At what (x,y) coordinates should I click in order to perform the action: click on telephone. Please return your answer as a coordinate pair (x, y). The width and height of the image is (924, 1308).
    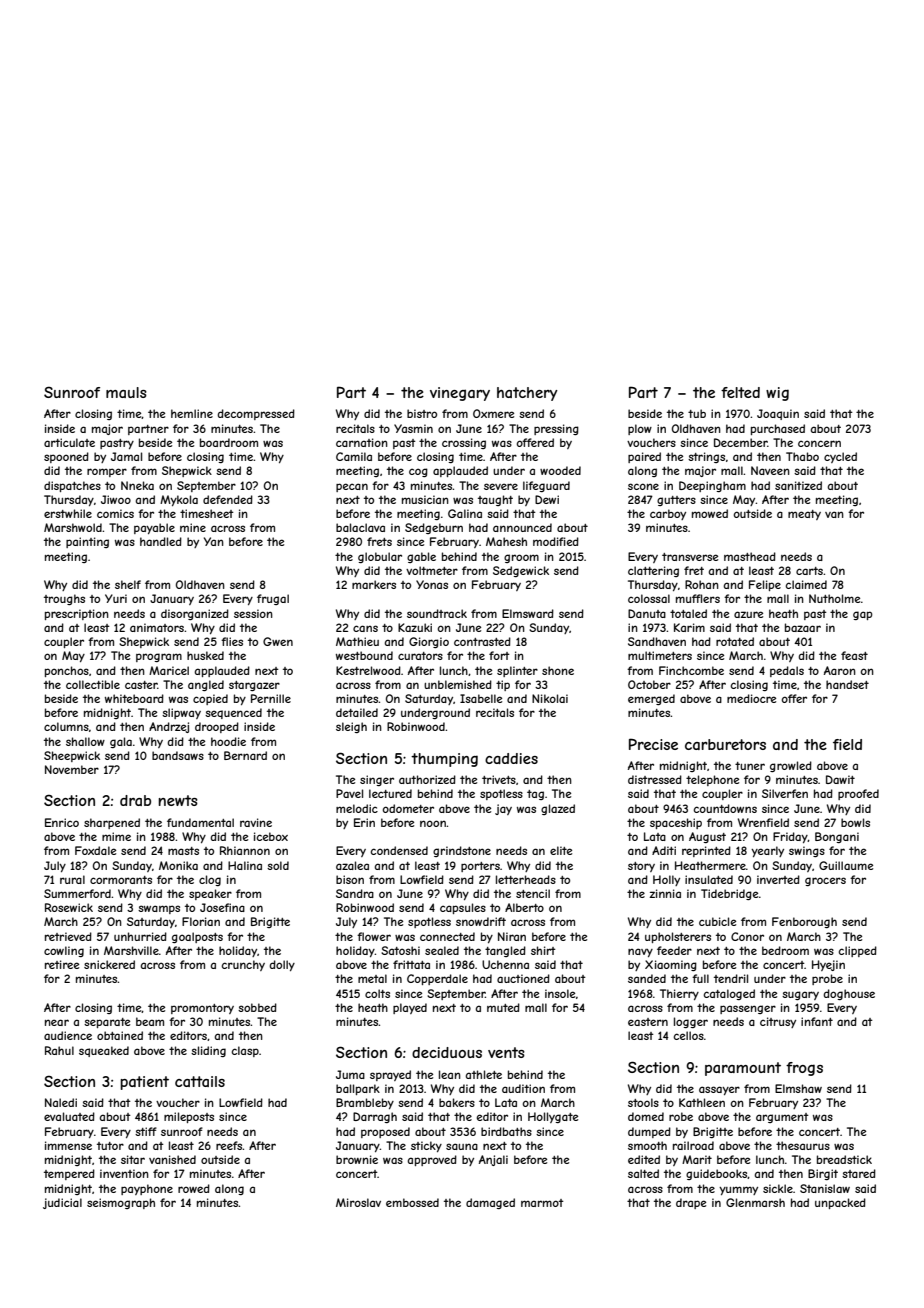
    Looking at the image, I should click on (712, 780).
